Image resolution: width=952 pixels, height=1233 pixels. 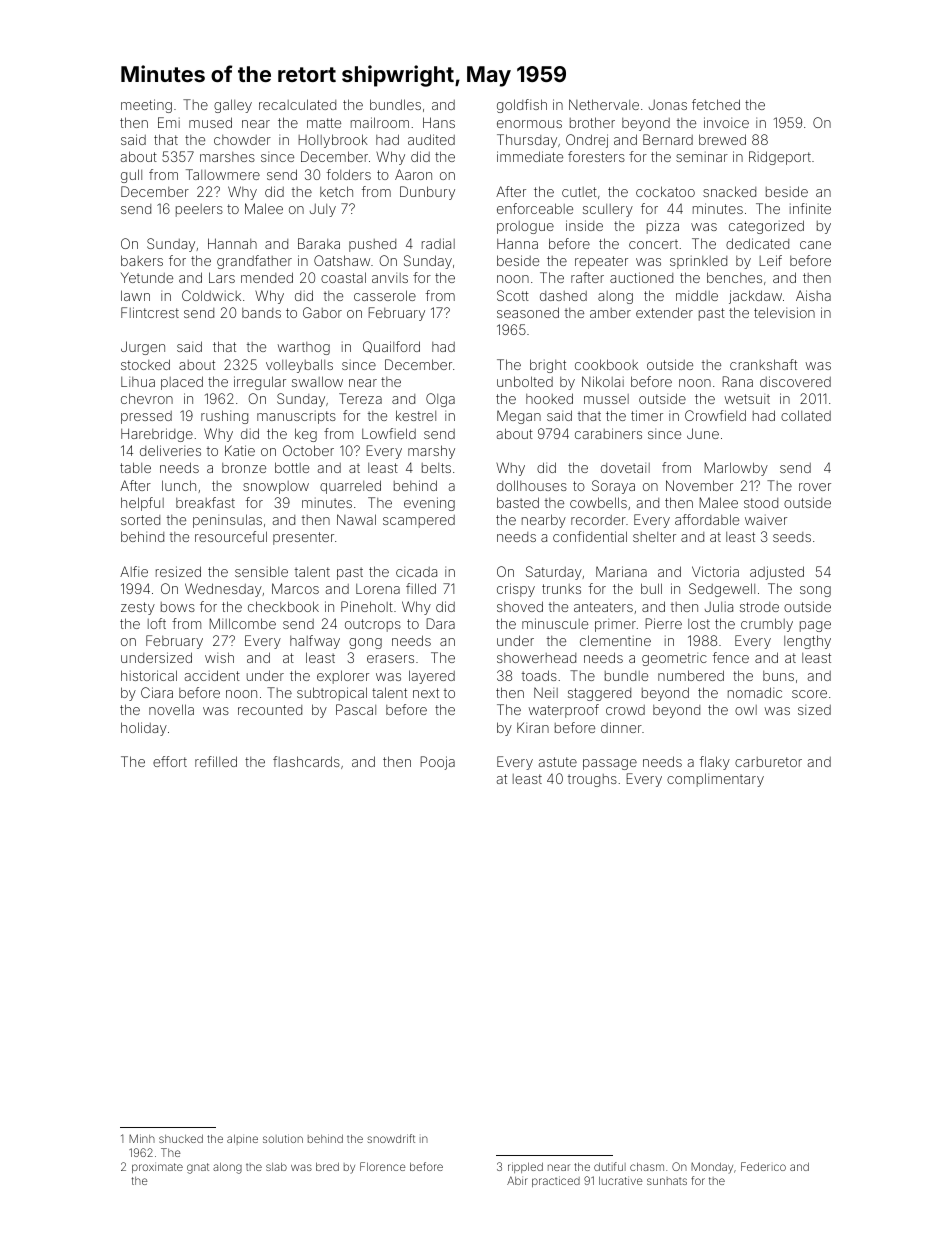 I want to click on proximate, so click(x=157, y=1167).
